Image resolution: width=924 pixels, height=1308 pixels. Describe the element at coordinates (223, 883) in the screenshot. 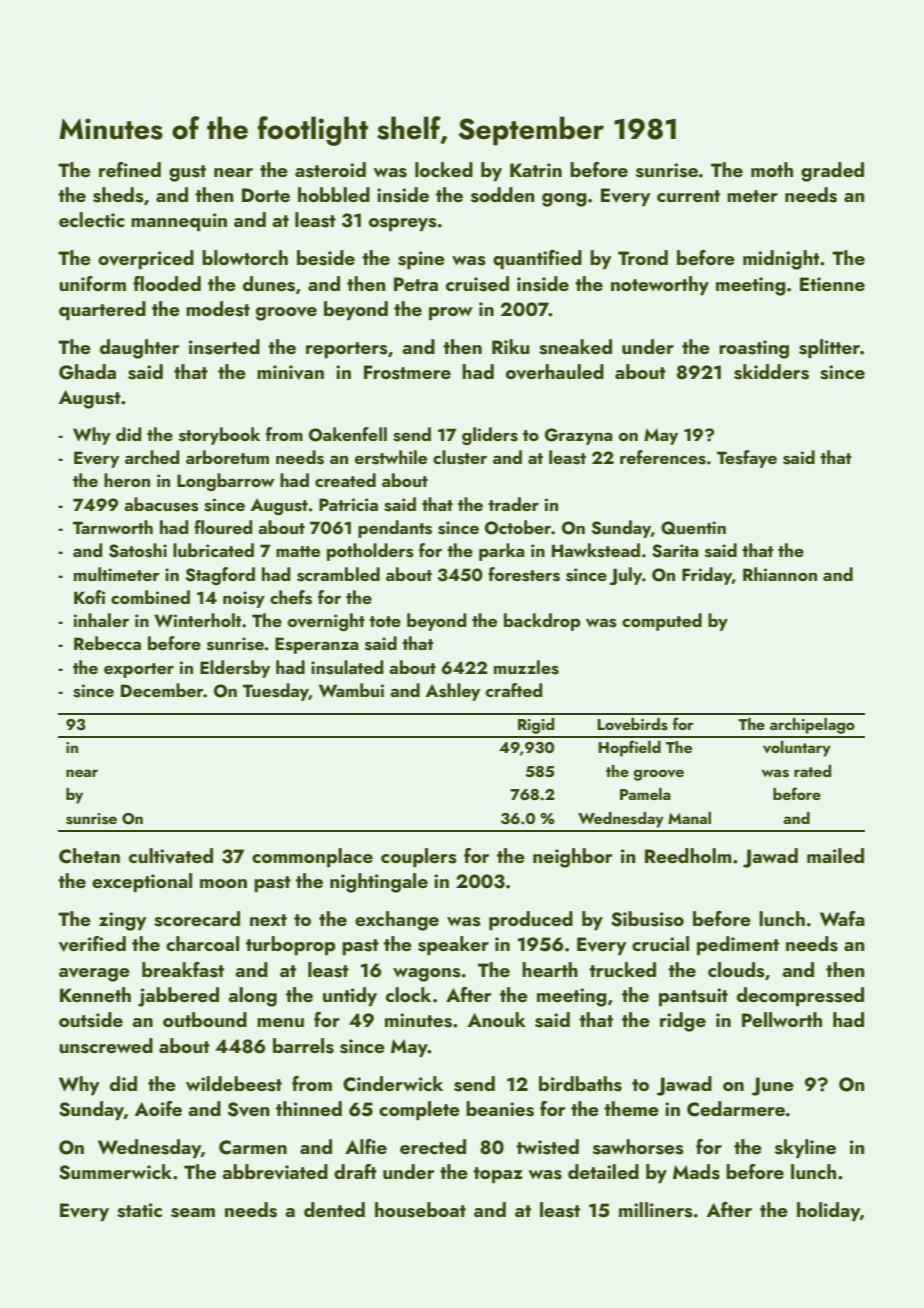

I see `moon` at that location.
